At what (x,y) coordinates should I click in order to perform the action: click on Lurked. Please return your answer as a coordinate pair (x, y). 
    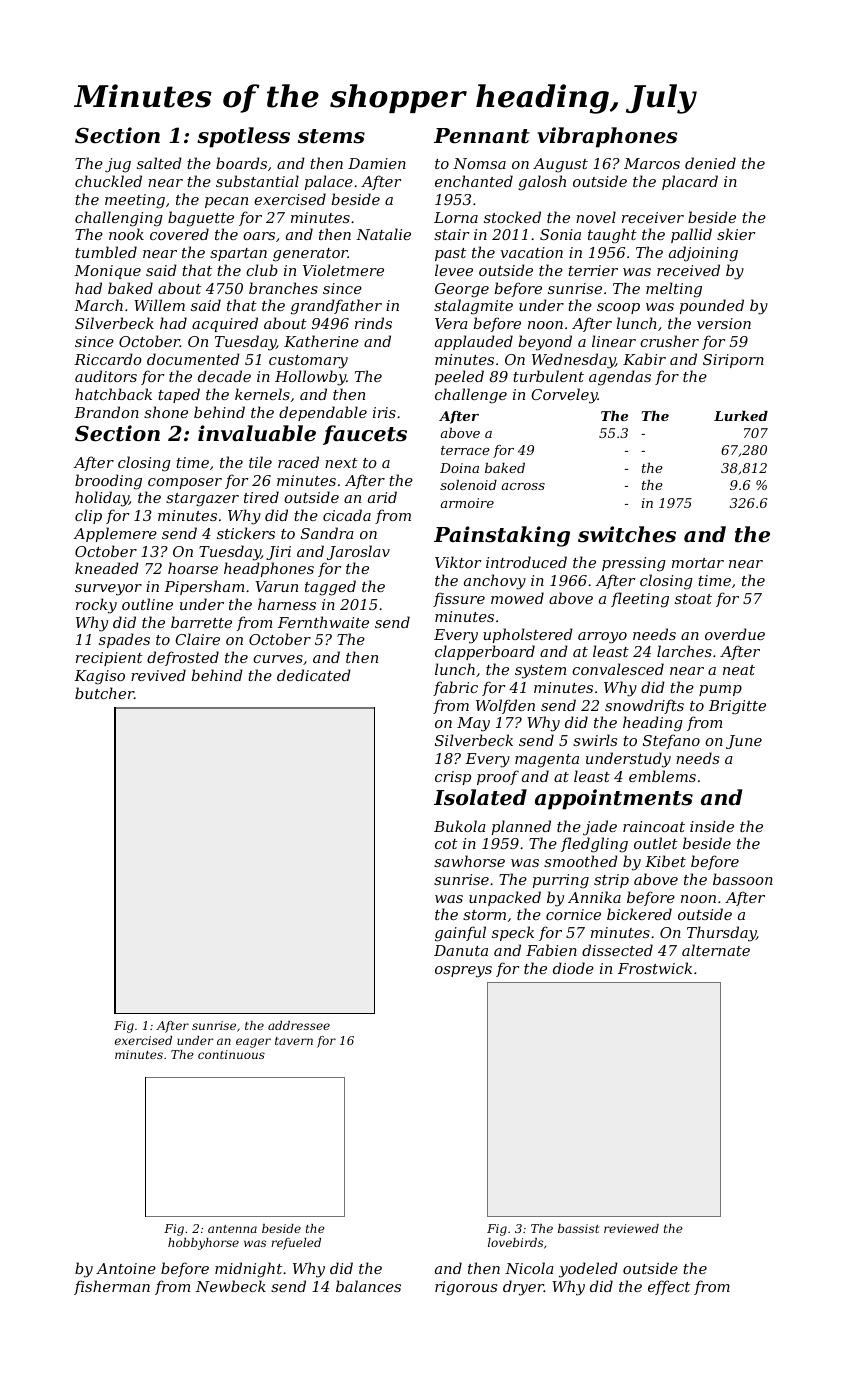
    Looking at the image, I should click on (741, 416).
